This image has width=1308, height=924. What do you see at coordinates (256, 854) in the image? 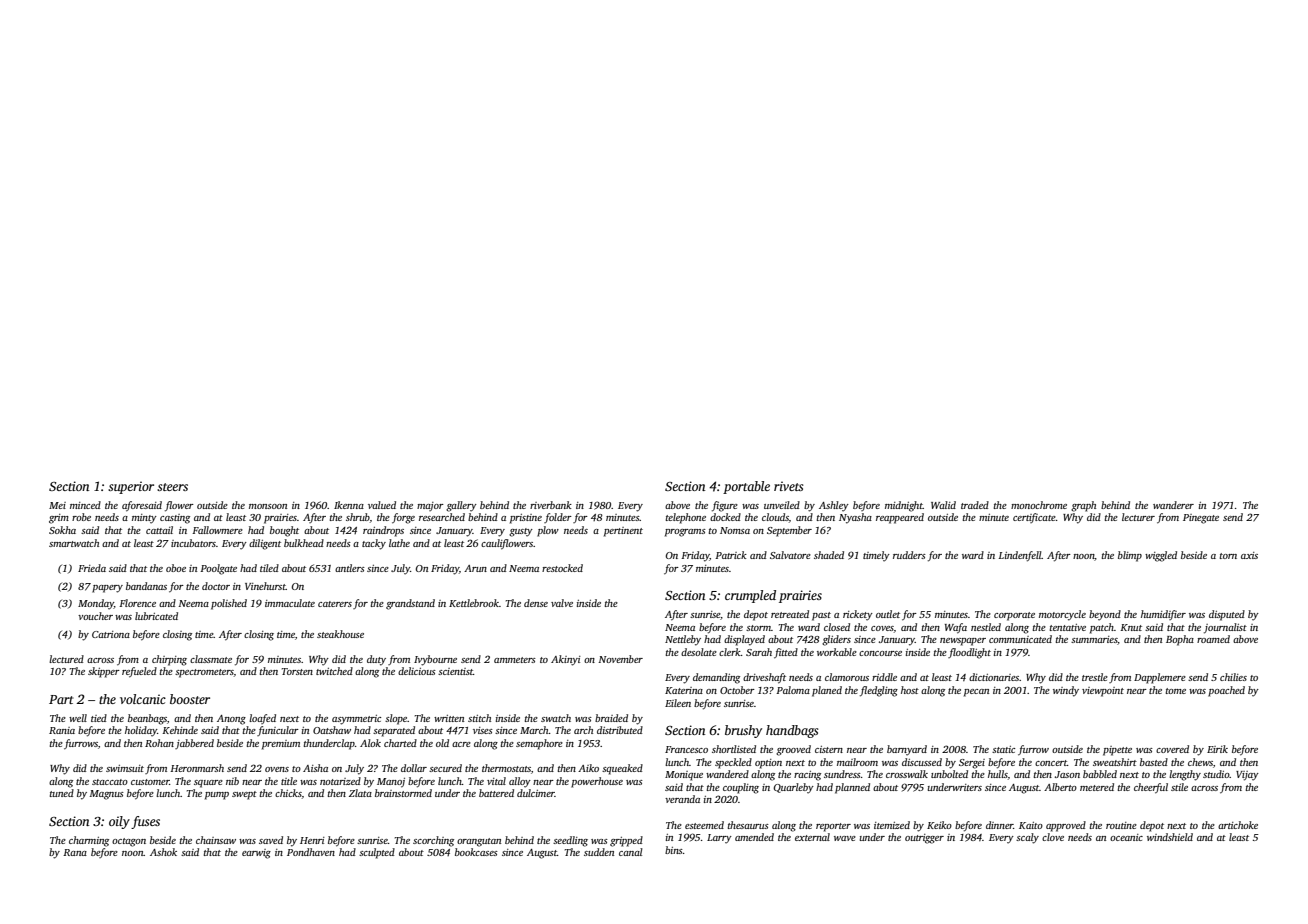
I see `earwig` at bounding box center [256, 854].
